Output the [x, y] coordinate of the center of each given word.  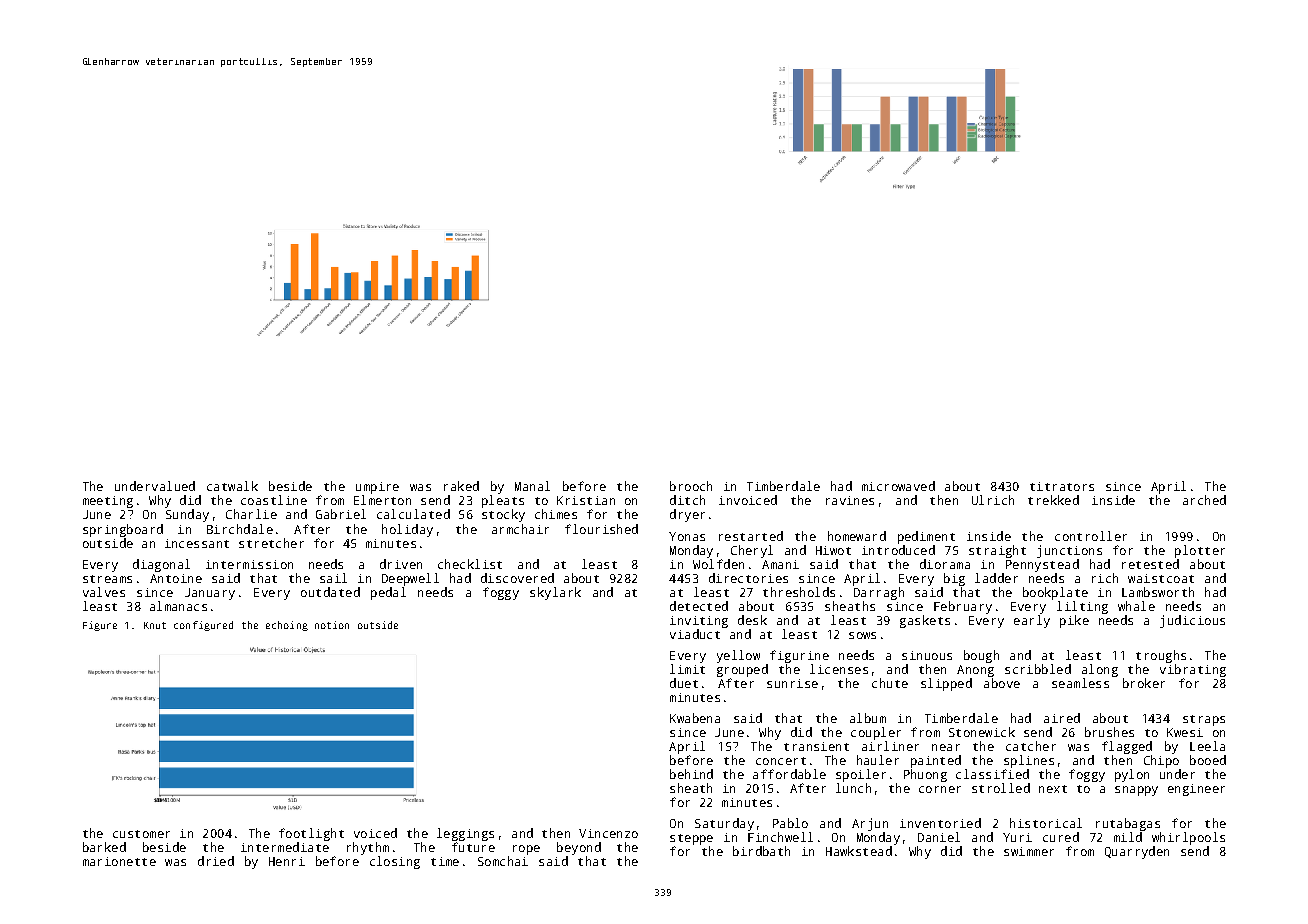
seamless [1080, 683]
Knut [155, 625]
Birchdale [240, 529]
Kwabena [695, 718]
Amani [780, 564]
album [868, 718]
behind [691, 774]
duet [684, 683]
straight [997, 551]
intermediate [285, 847]
